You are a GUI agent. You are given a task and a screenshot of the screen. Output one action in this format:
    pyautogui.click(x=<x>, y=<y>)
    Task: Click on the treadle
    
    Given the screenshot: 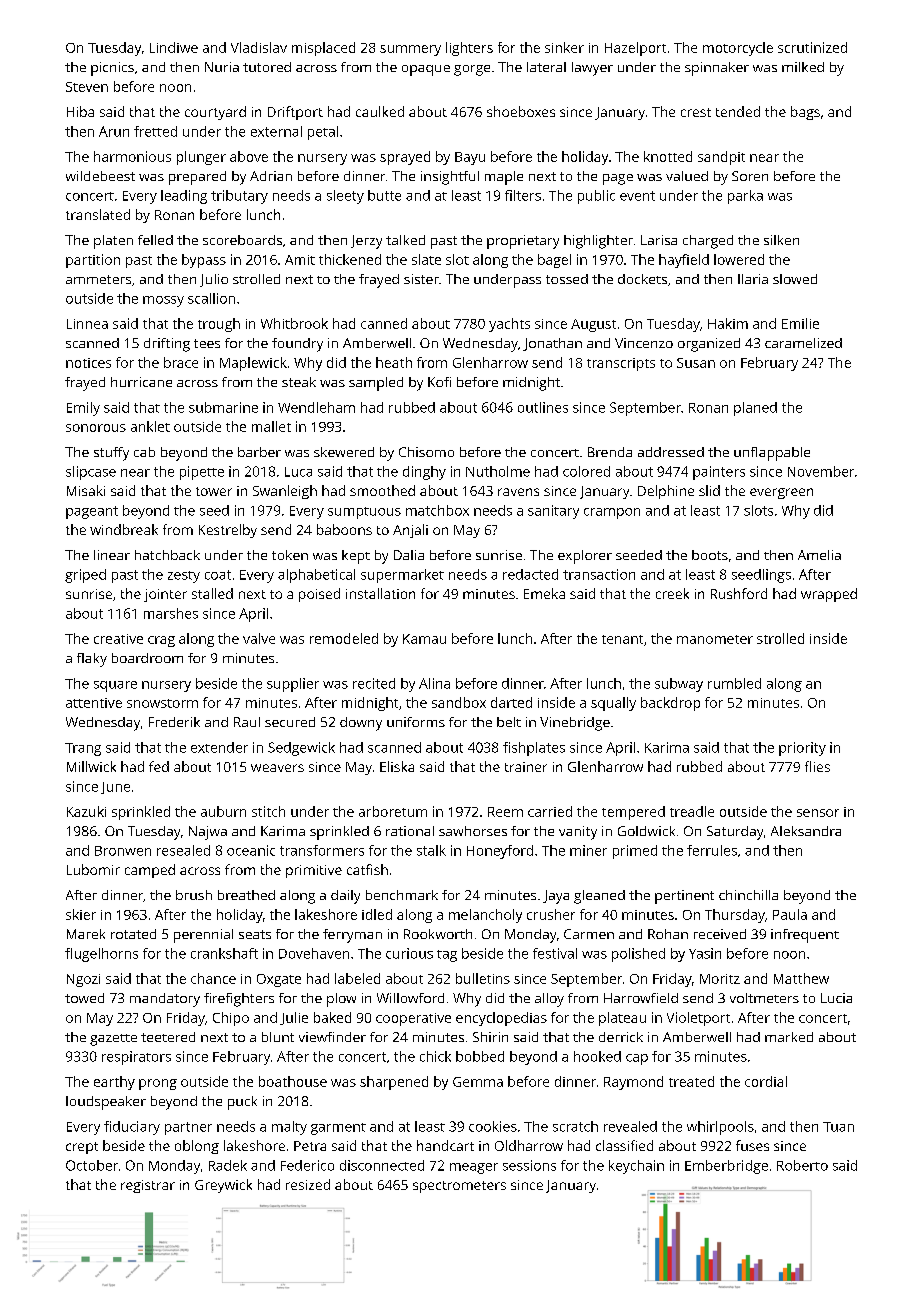 What is the action you would take?
    pyautogui.click(x=692, y=811)
